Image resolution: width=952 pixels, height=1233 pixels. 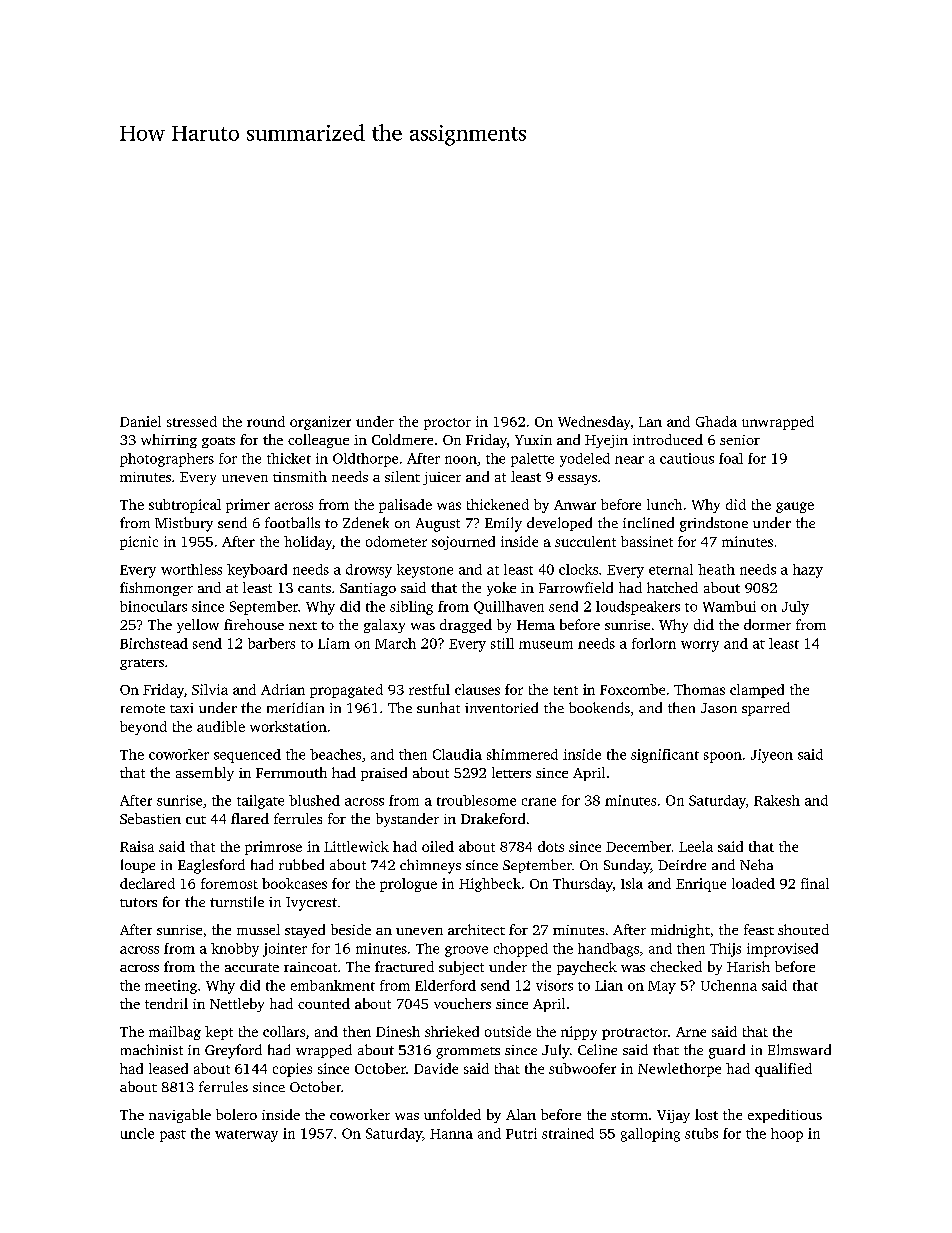 I want to click on thickened, so click(x=498, y=504).
